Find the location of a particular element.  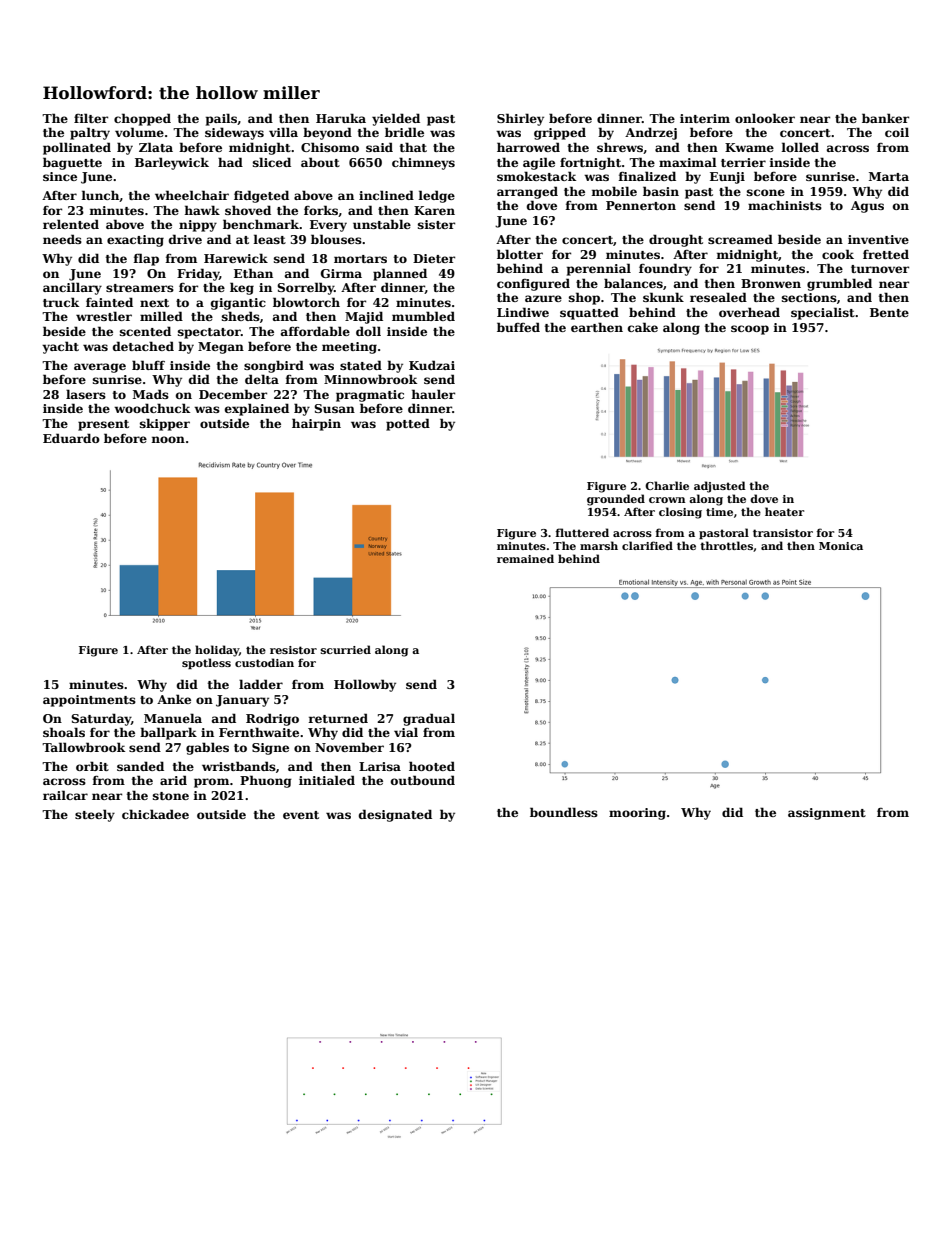

steely is located at coordinates (95, 815).
